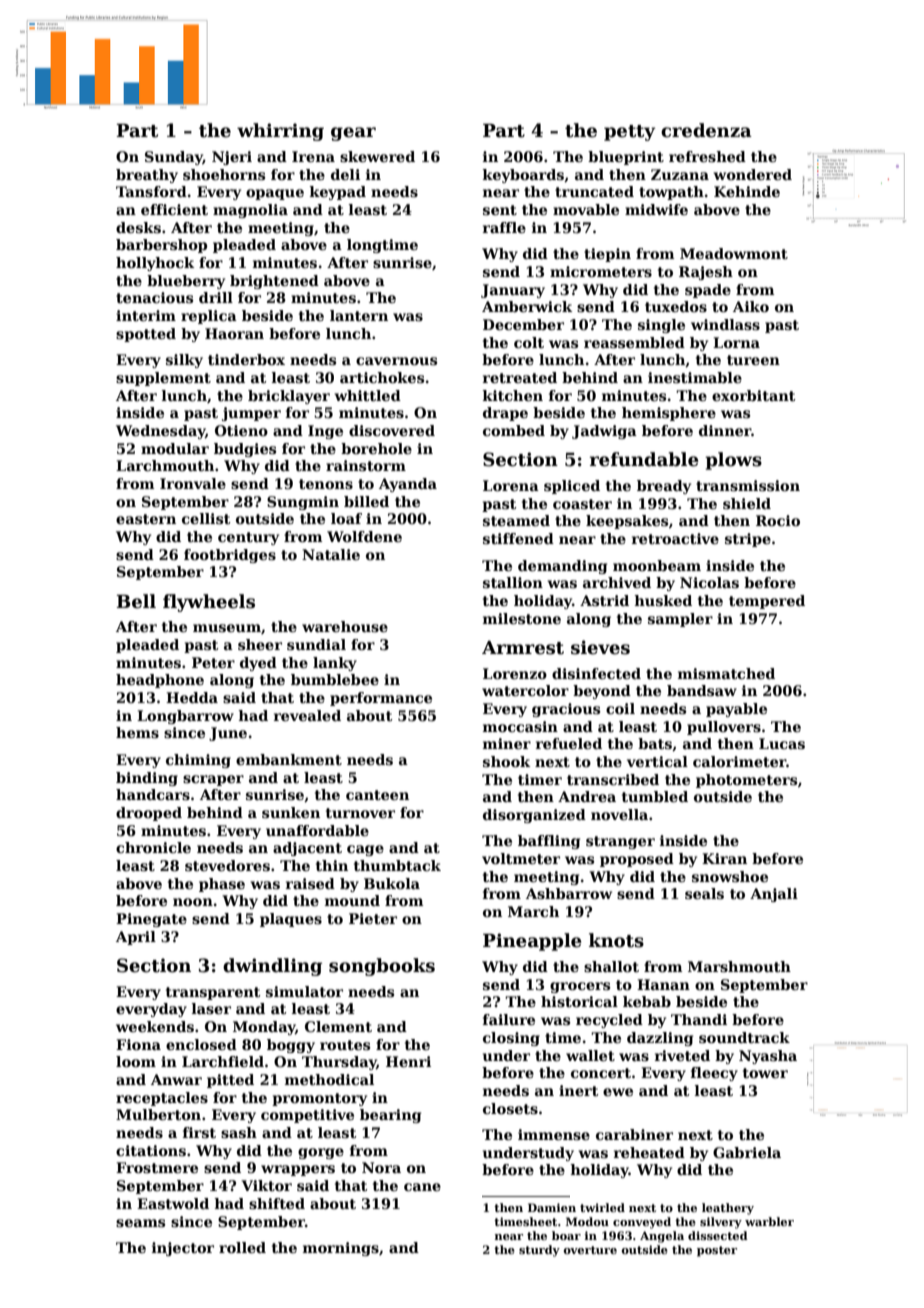 This screenshot has width=924, height=1308. Describe the element at coordinates (147, 176) in the screenshot. I see `breathy` at that location.
